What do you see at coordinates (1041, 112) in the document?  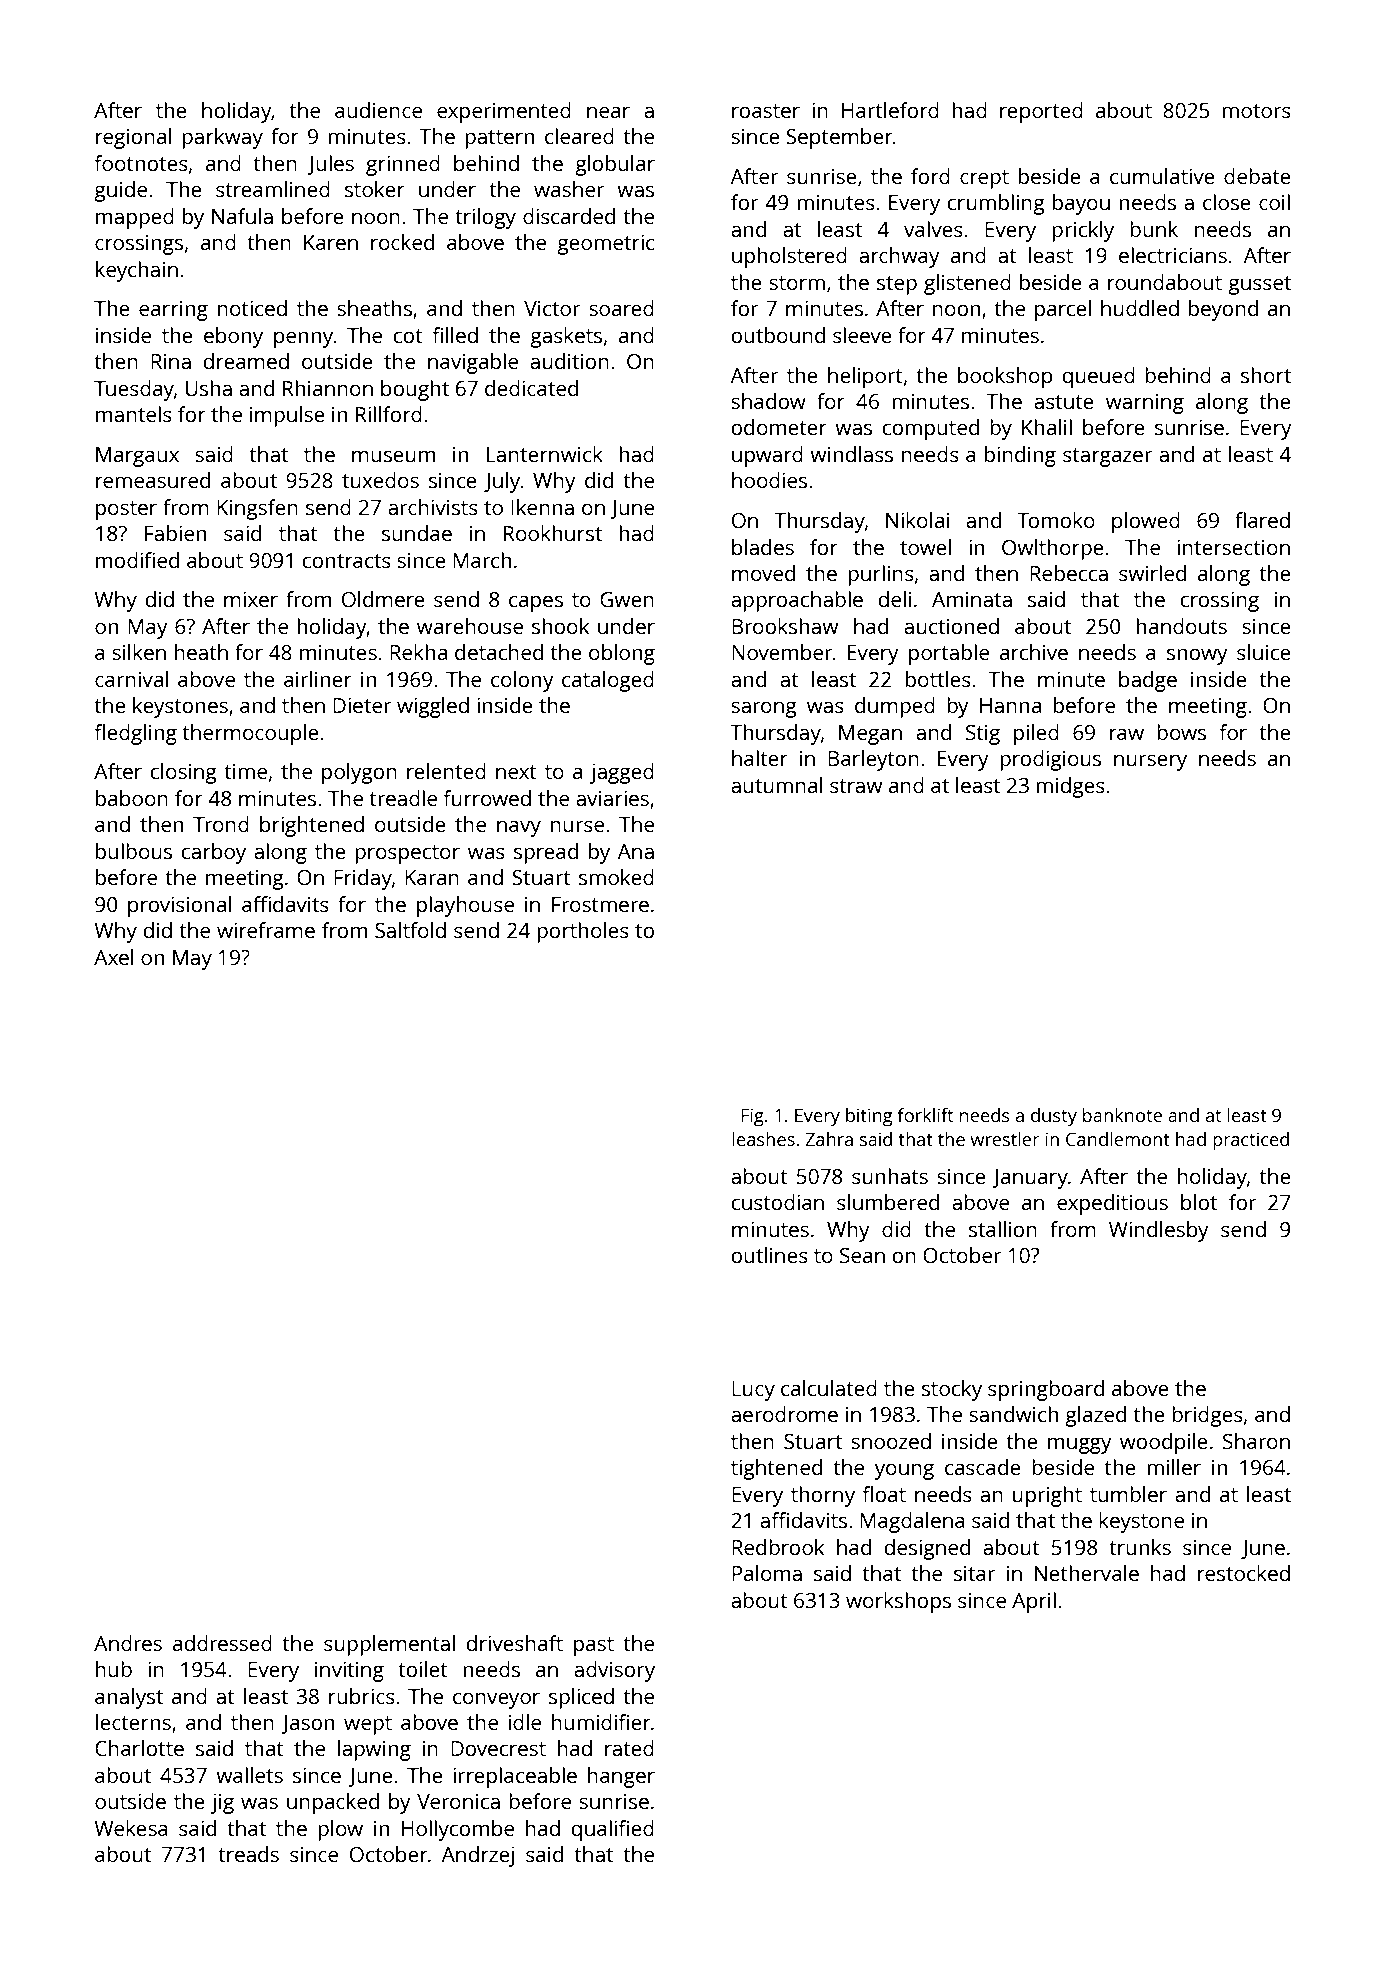 I see `reported` at bounding box center [1041, 112].
